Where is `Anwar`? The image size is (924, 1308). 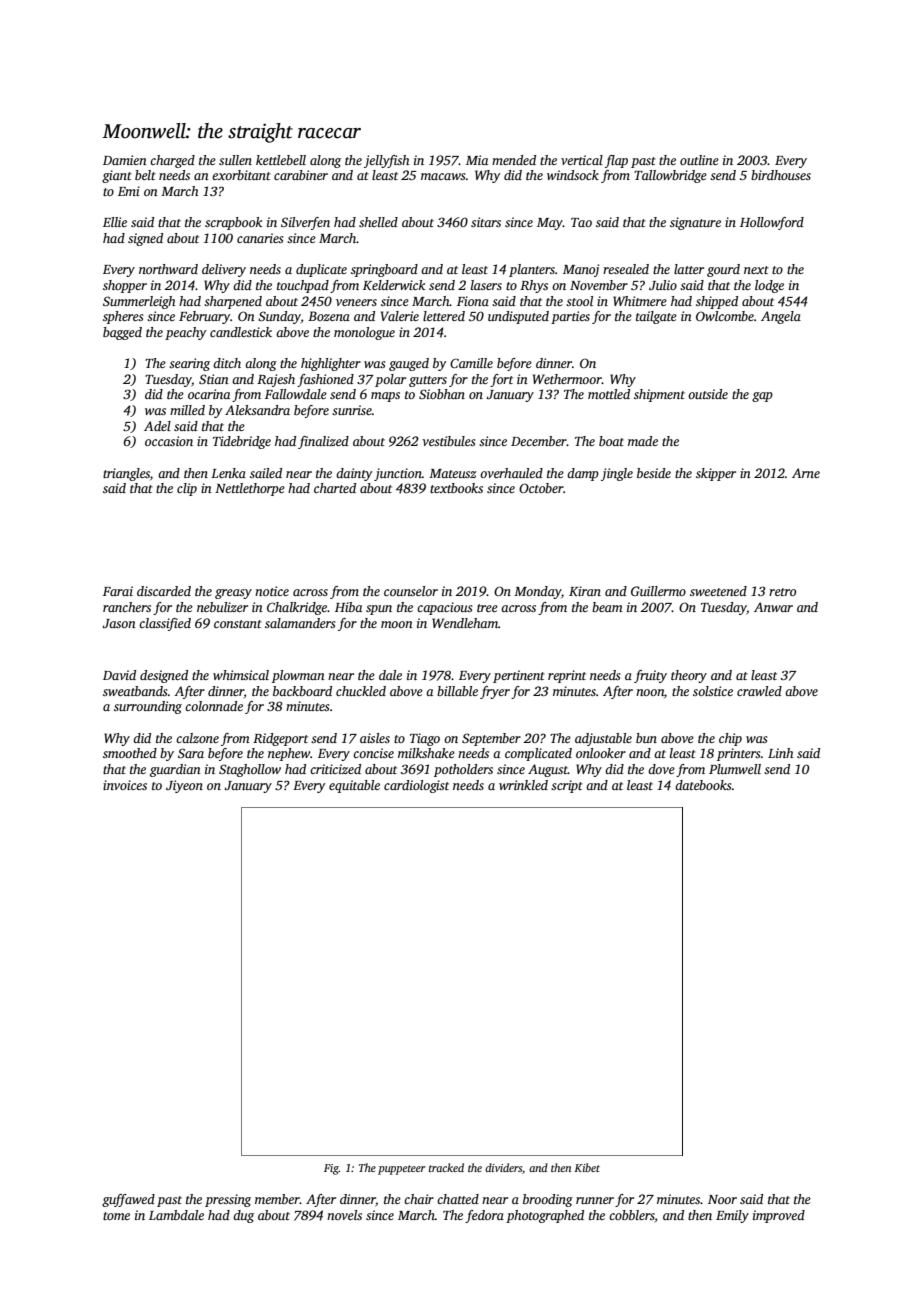 Anwar is located at coordinates (773, 607).
